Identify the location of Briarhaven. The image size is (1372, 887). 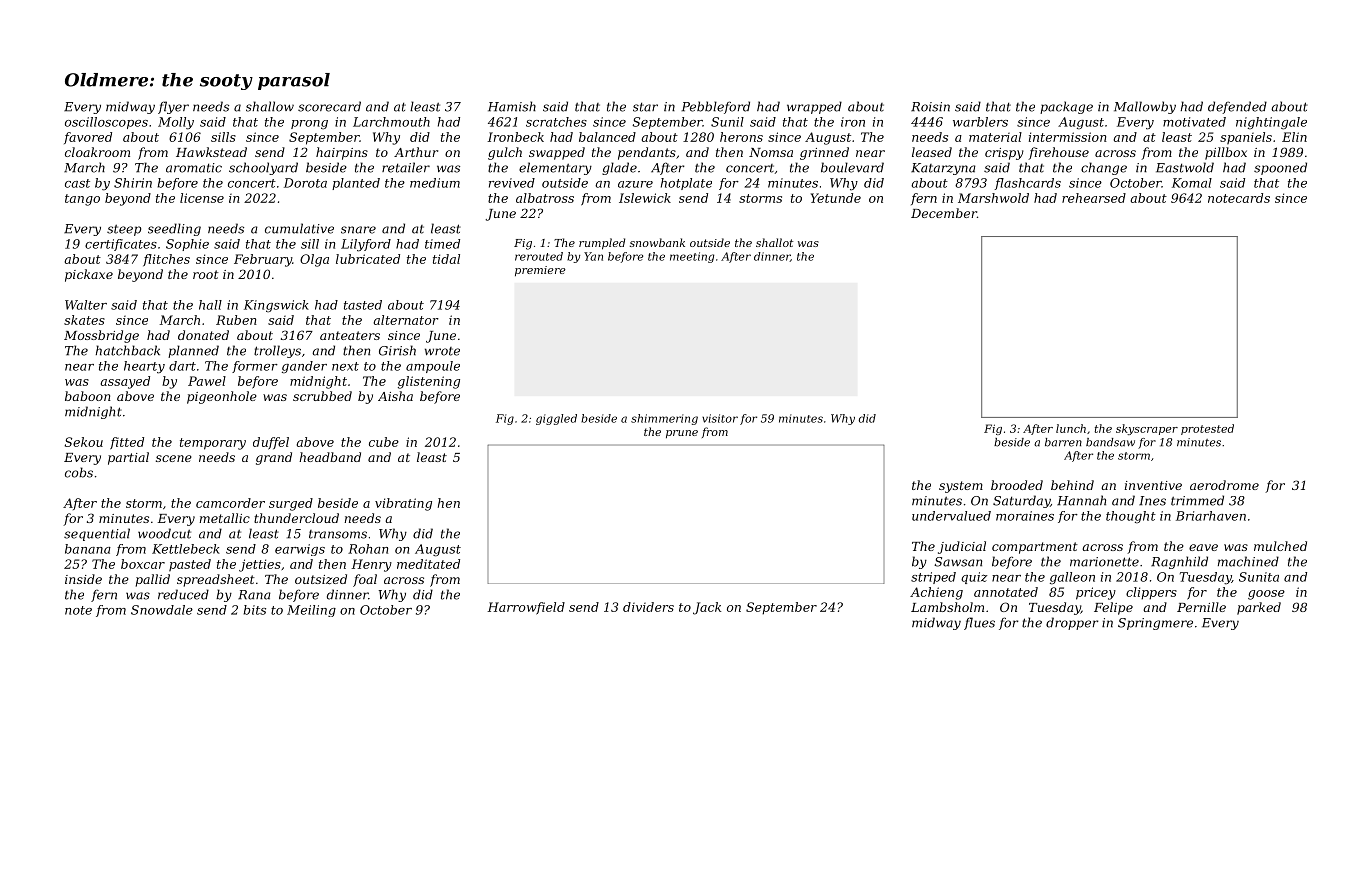
(1211, 516).
